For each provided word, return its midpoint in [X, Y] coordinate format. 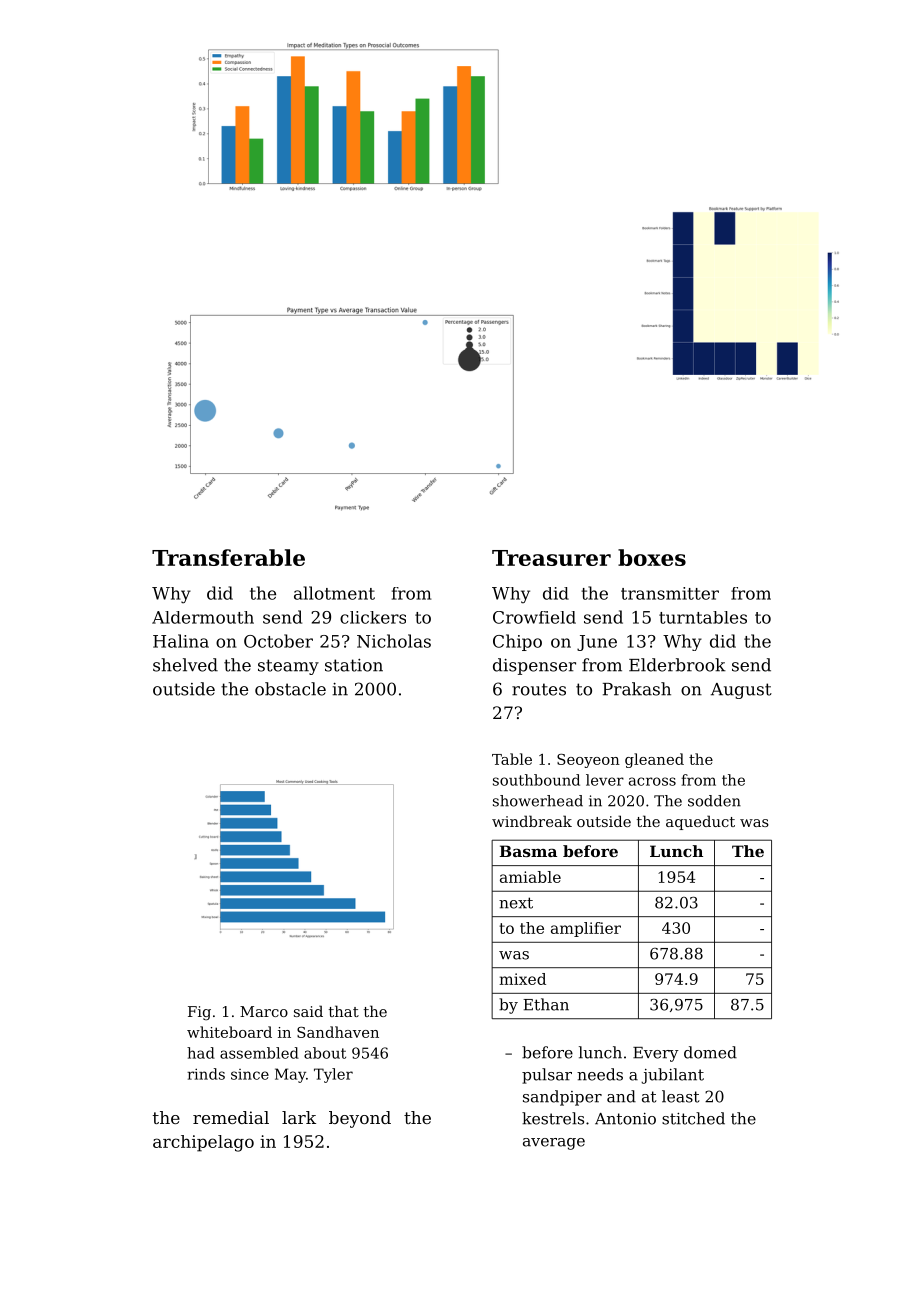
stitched [693, 1118]
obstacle [290, 689]
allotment [334, 593]
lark [299, 1117]
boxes [652, 557]
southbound [536, 780]
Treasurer [551, 558]
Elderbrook [677, 665]
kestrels [553, 1118]
